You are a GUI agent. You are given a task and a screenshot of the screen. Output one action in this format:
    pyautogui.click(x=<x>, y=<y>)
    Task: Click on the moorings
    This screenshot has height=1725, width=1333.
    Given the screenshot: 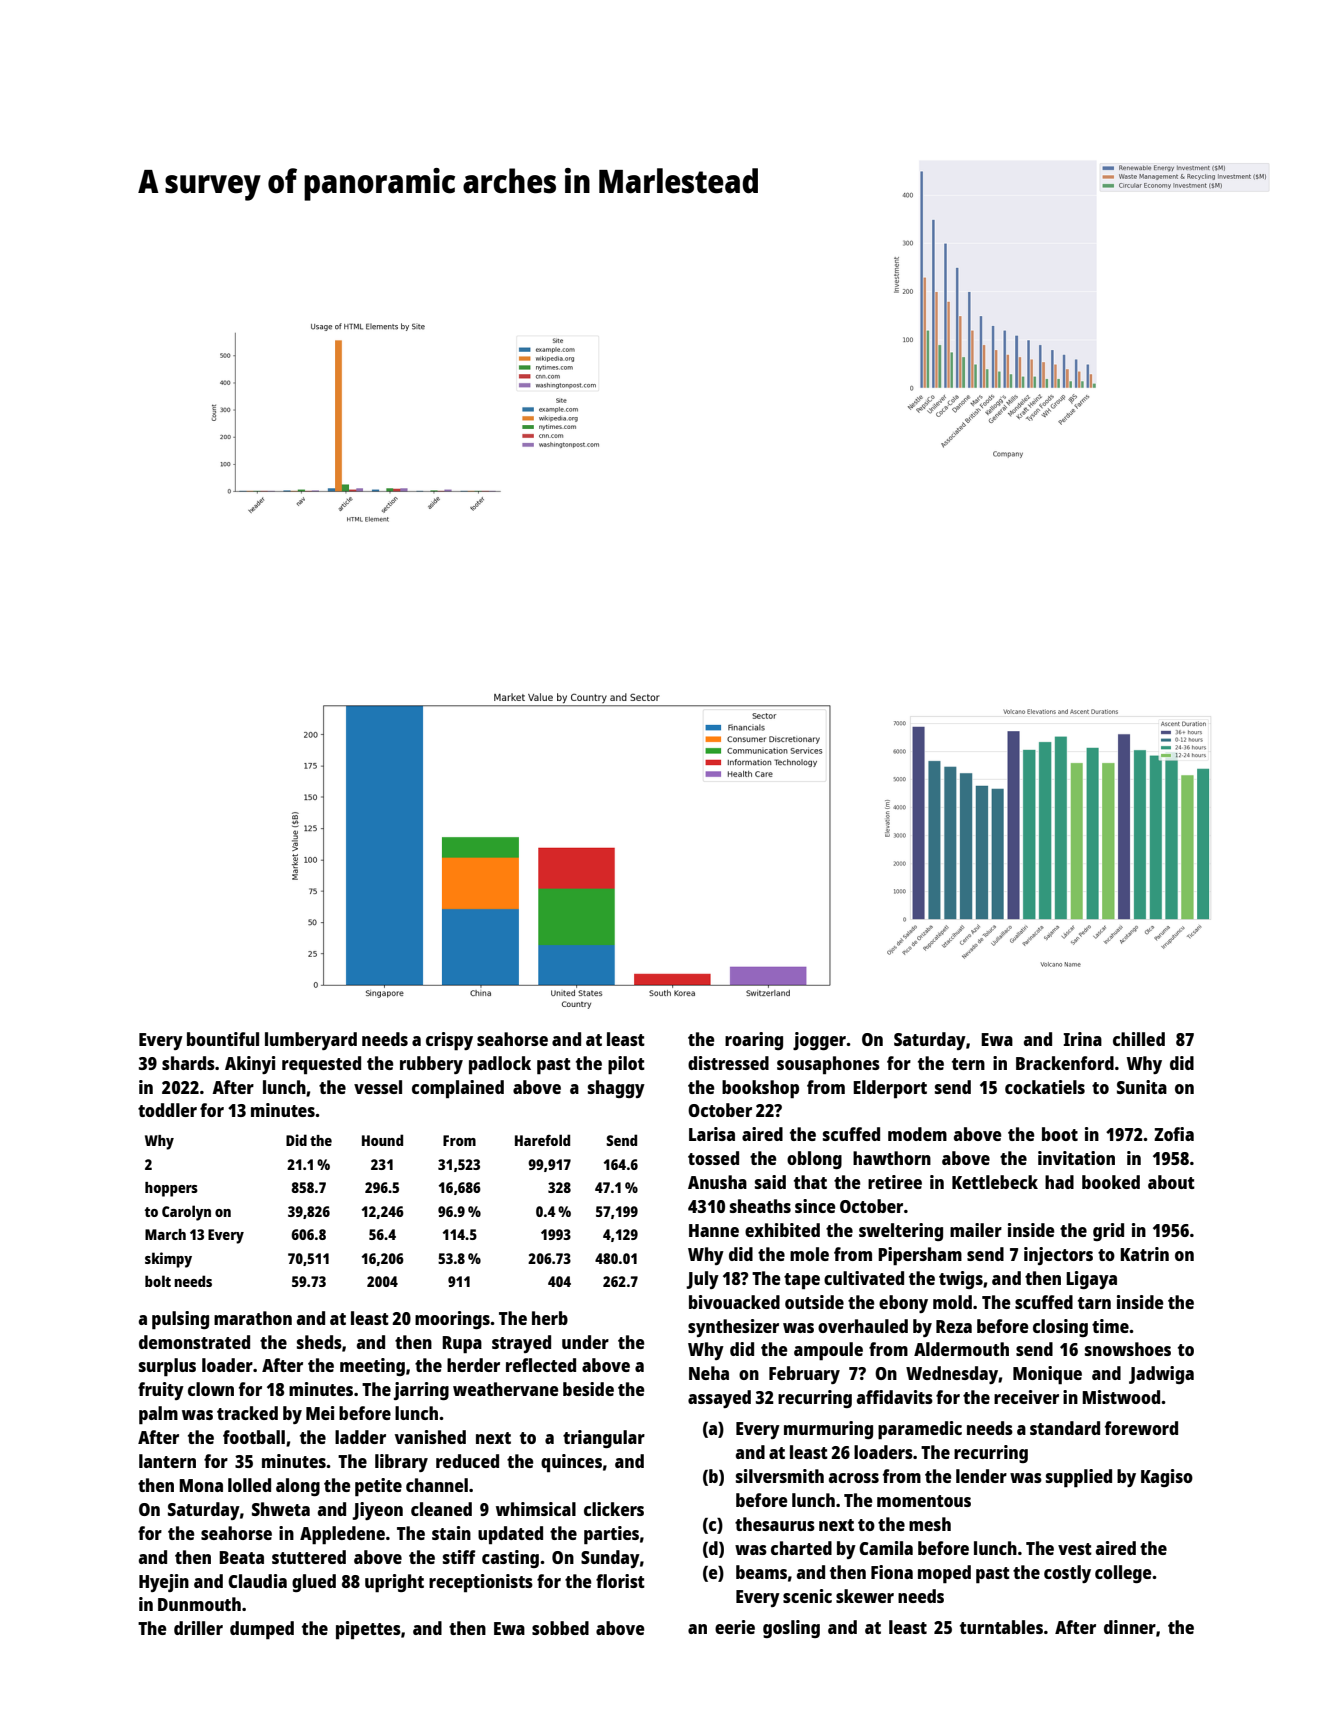 What is the action you would take?
    pyautogui.click(x=452, y=1320)
